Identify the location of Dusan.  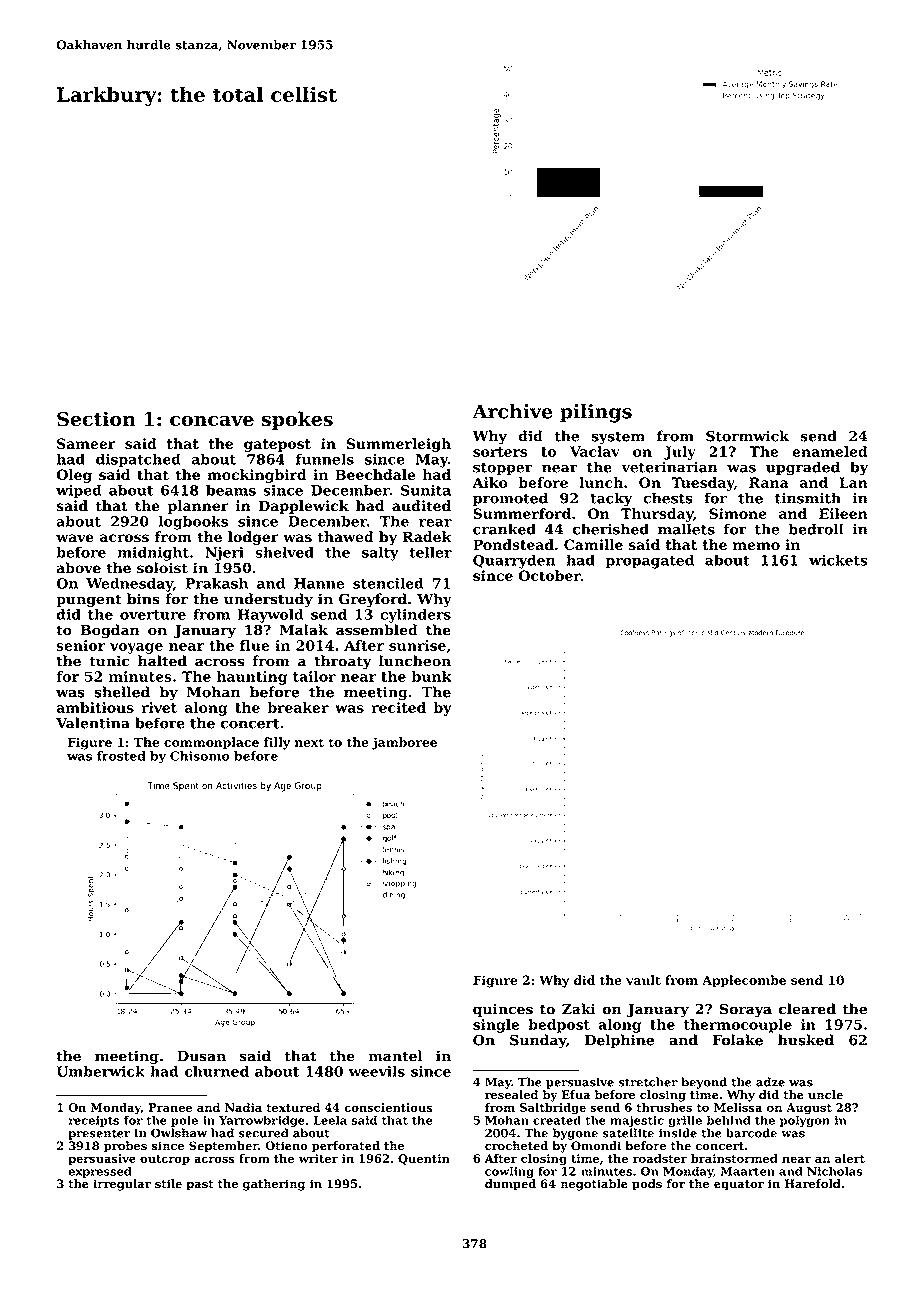
(201, 1056).
